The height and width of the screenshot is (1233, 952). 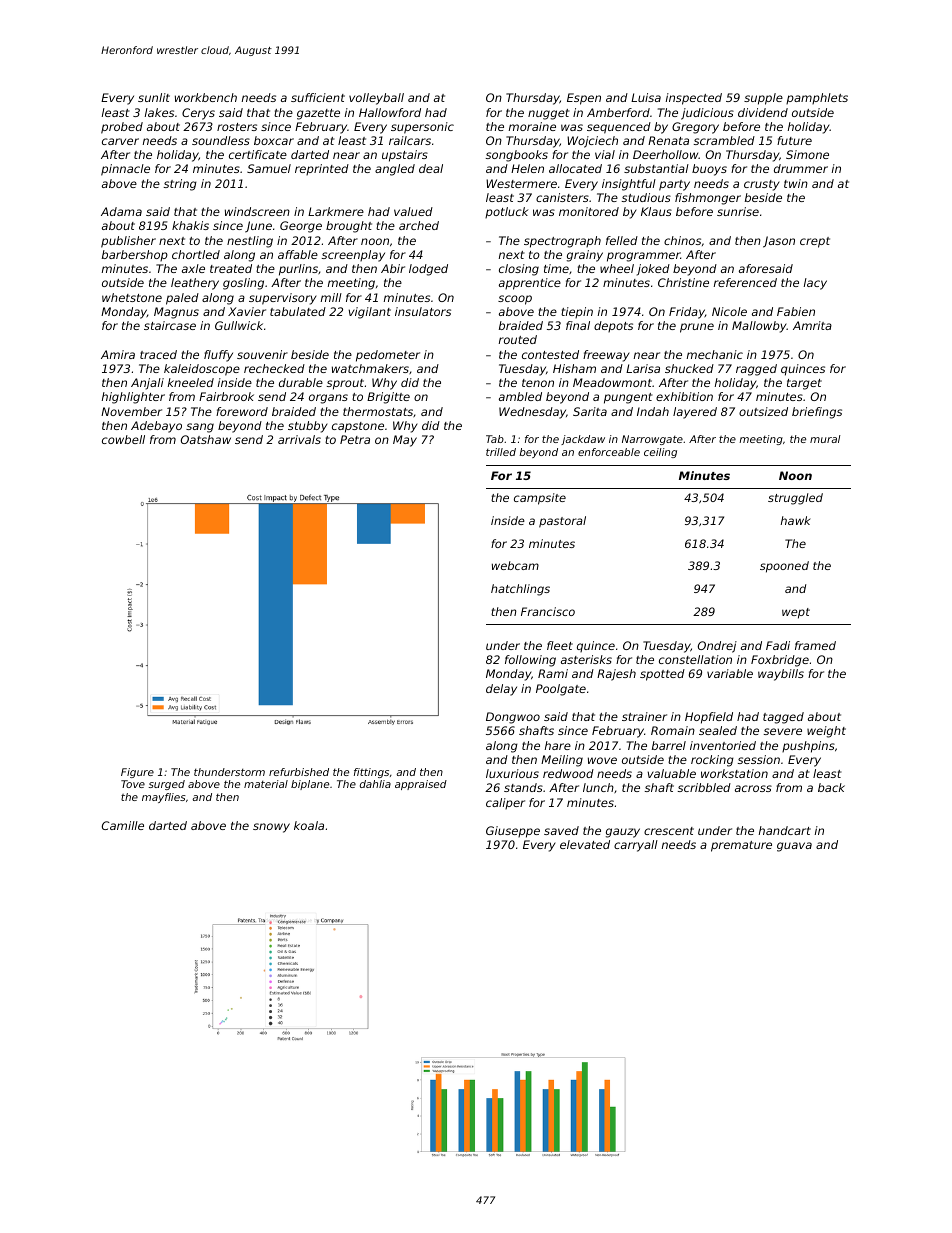 What do you see at coordinates (560, 645) in the screenshot?
I see `fleet` at bounding box center [560, 645].
